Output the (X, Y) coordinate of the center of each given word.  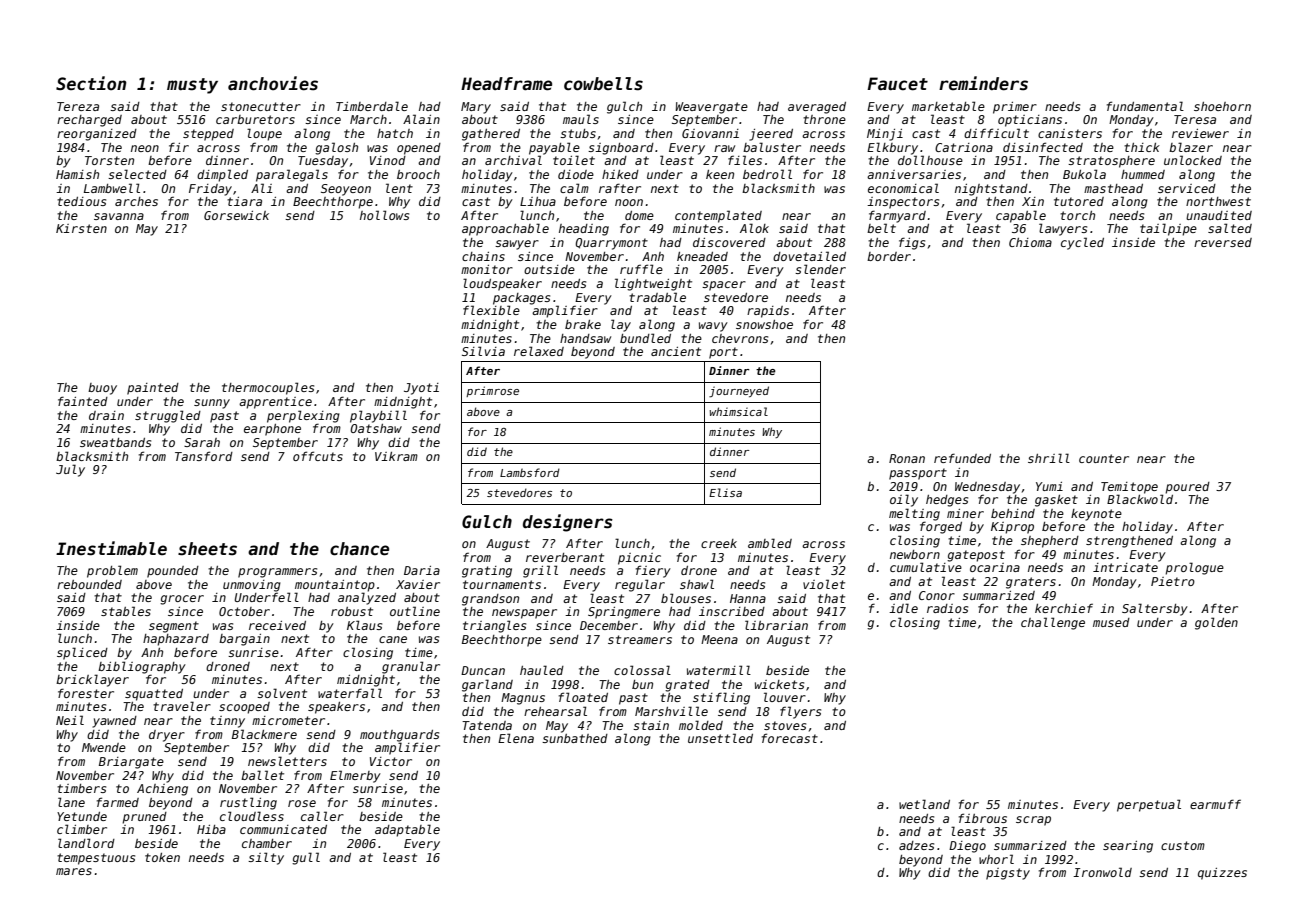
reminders (983, 83)
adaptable (407, 830)
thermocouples (268, 388)
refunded (962, 458)
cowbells (603, 84)
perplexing (303, 416)
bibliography (142, 667)
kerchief (1064, 608)
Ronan (907, 458)
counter (1104, 458)
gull (306, 858)
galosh (336, 148)
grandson (490, 600)
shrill (1049, 458)
